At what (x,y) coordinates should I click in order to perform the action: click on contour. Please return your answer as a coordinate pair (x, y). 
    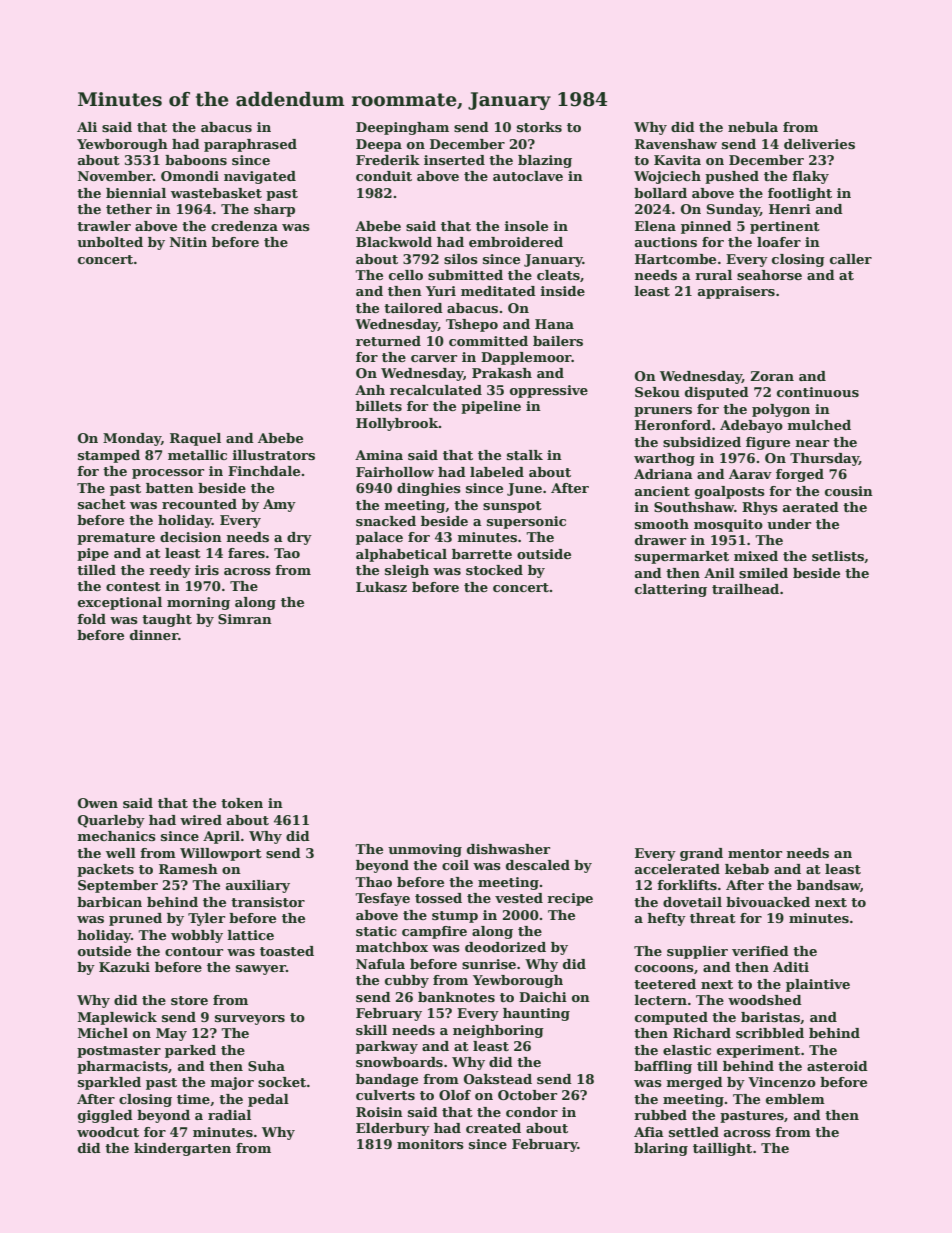
    Looking at the image, I should click on (194, 951).
